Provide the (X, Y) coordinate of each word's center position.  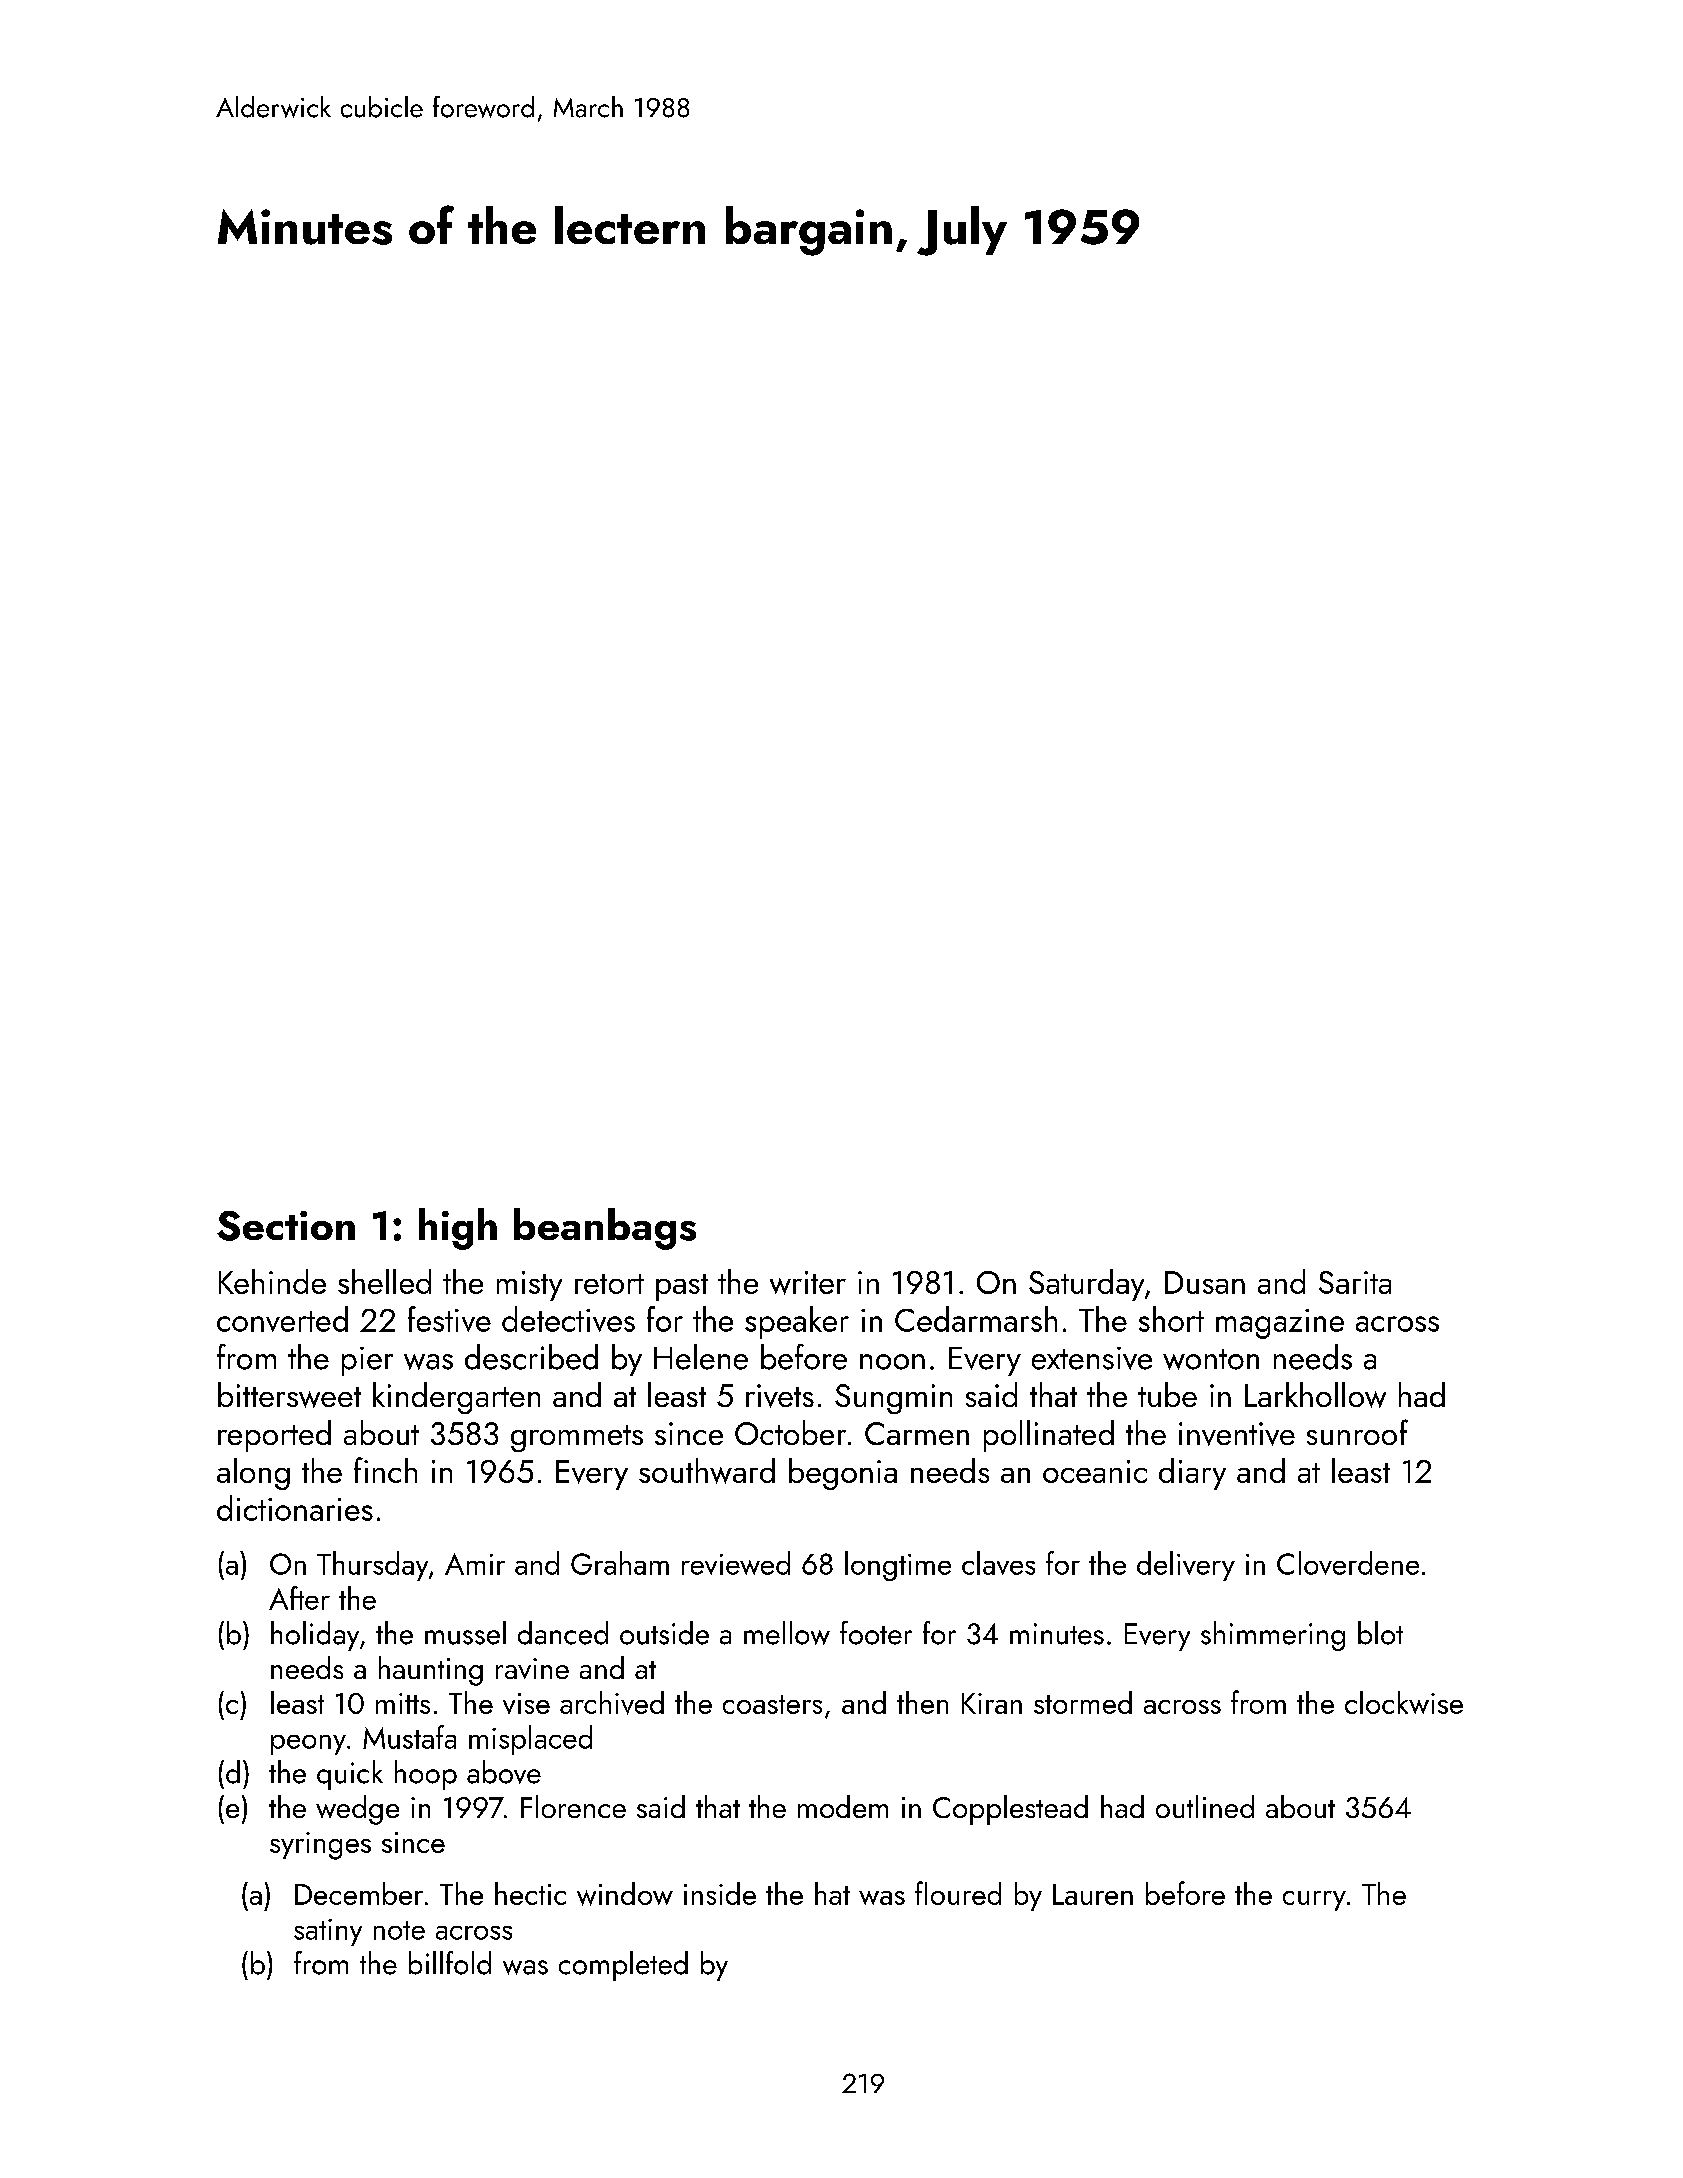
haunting (431, 1671)
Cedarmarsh (976, 1319)
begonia (843, 1474)
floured (958, 1893)
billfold (450, 1963)
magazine (1280, 1324)
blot (1380, 1633)
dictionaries (295, 1508)
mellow (787, 1633)
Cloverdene (1348, 1563)
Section (286, 1226)
